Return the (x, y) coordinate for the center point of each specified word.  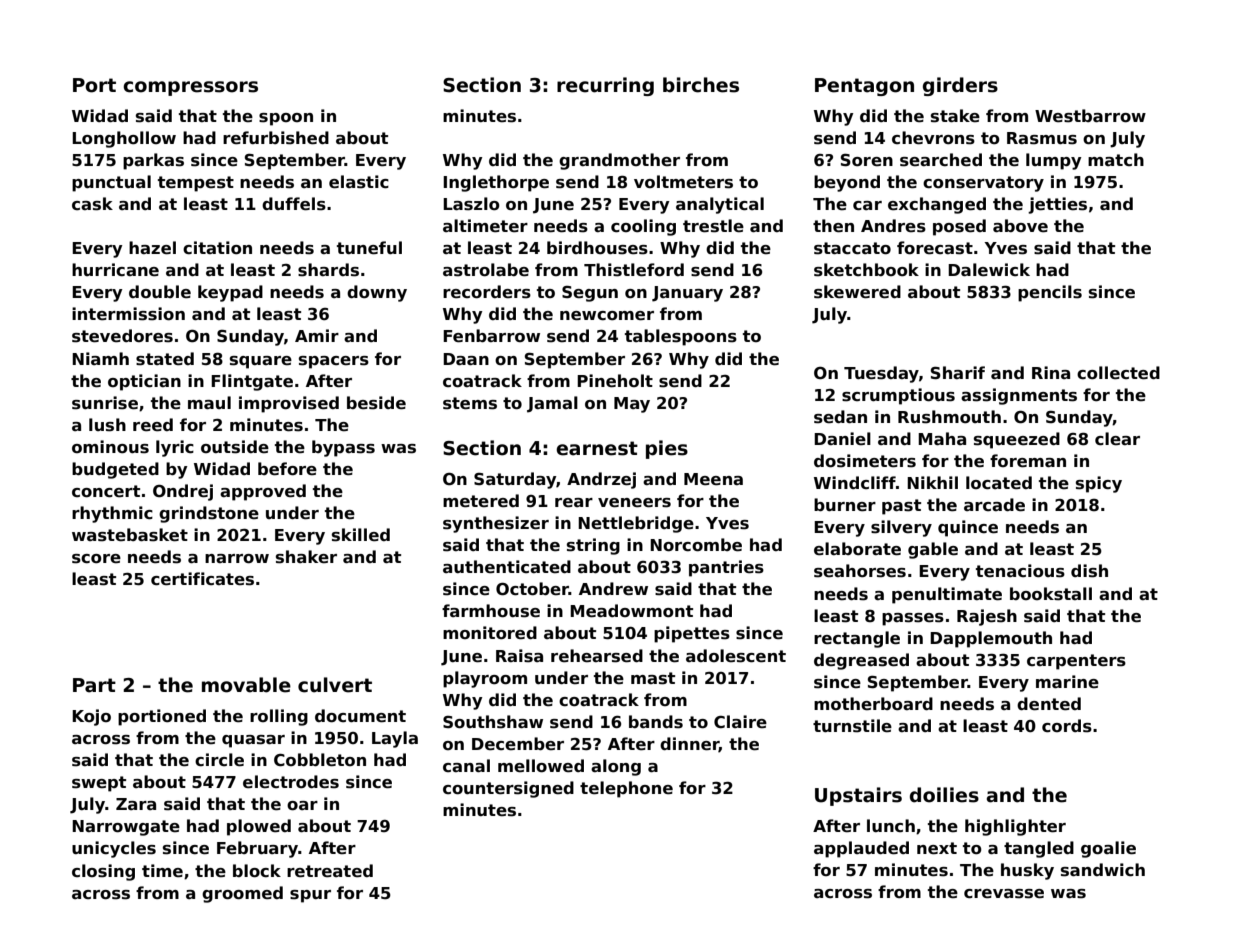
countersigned (508, 789)
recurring (605, 86)
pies (667, 449)
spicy (1099, 484)
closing (103, 872)
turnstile (852, 726)
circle (219, 760)
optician (144, 382)
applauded (861, 849)
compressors (190, 88)
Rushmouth (949, 417)
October (532, 589)
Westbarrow (1090, 116)
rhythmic (112, 514)
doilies (944, 795)
